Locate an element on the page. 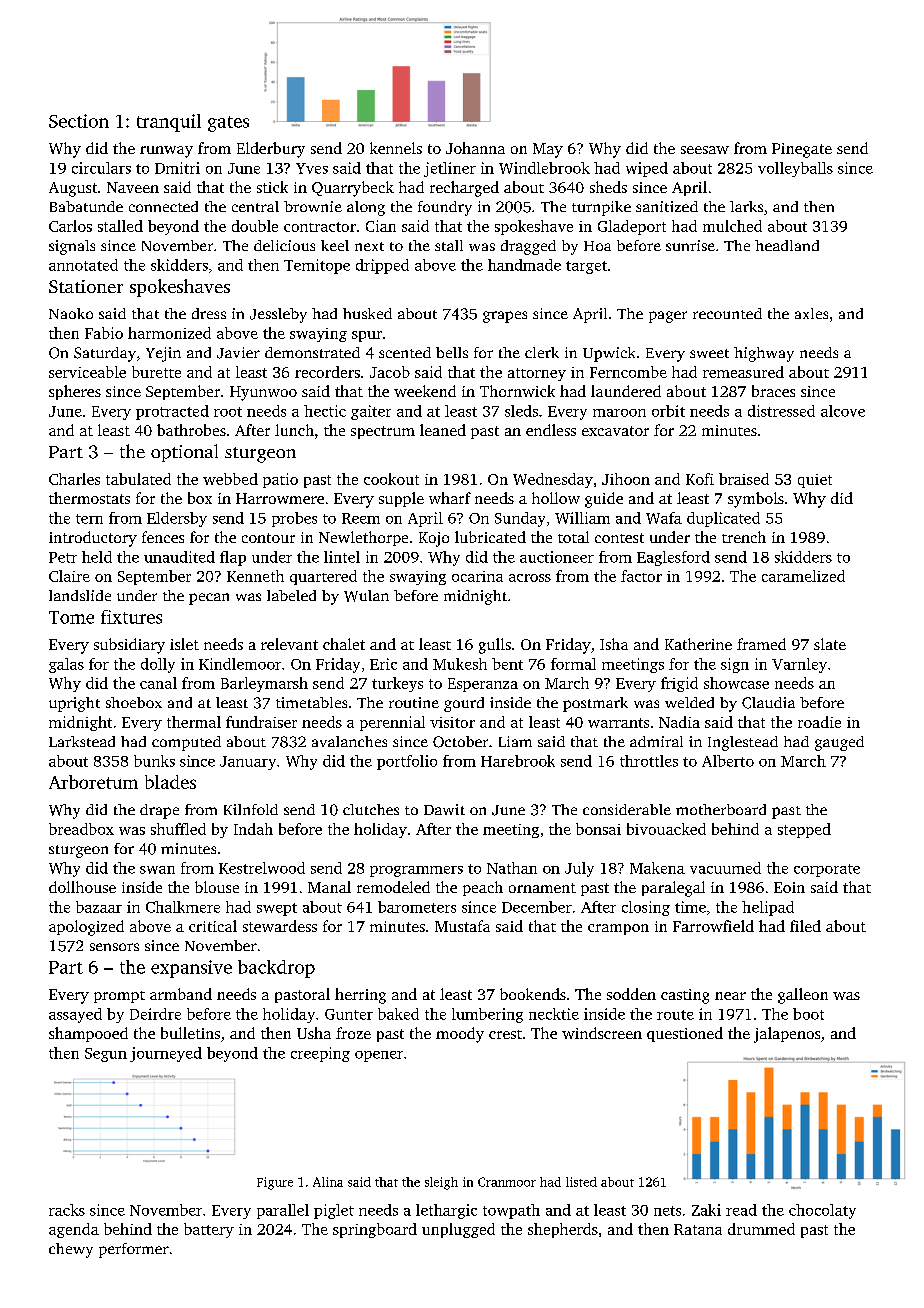 This page has height=1308, width=924. Eldersby is located at coordinates (177, 519).
